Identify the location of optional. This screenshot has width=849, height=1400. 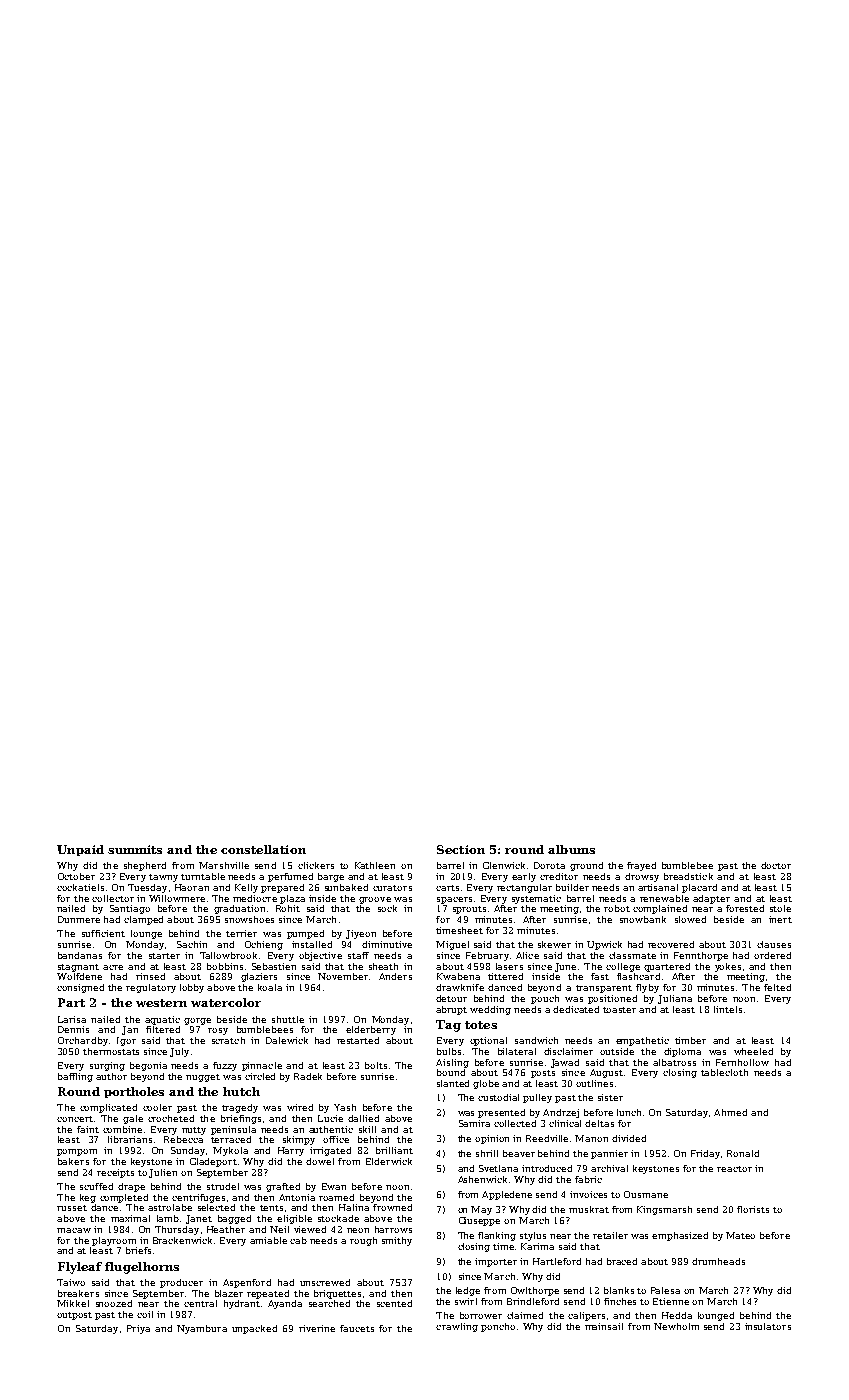
(488, 1041).
